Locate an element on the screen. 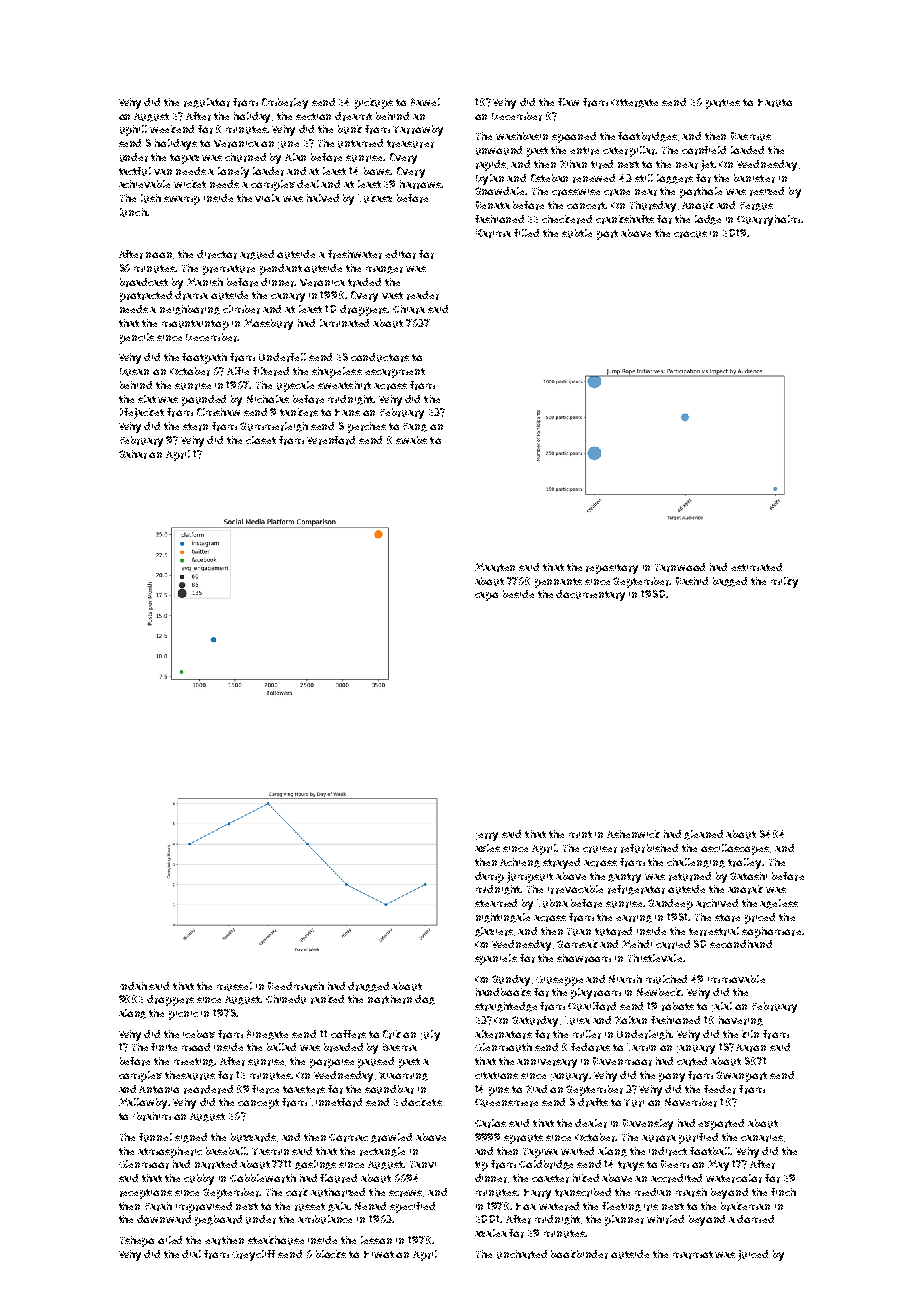 This screenshot has height=1308, width=924. banister is located at coordinates (754, 178).
